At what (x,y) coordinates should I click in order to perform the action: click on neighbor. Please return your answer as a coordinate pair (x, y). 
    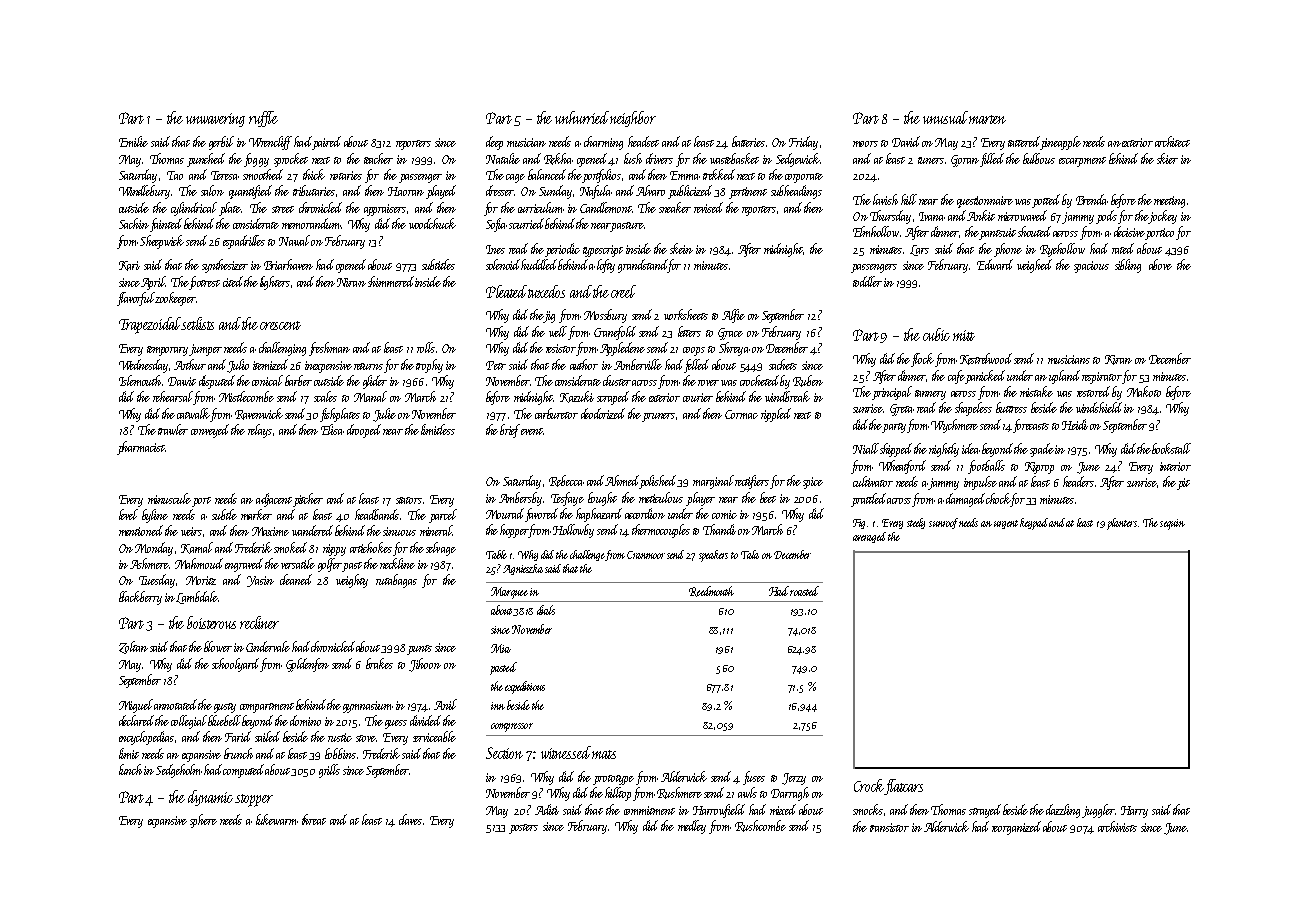
    Looking at the image, I should click on (633, 119).
